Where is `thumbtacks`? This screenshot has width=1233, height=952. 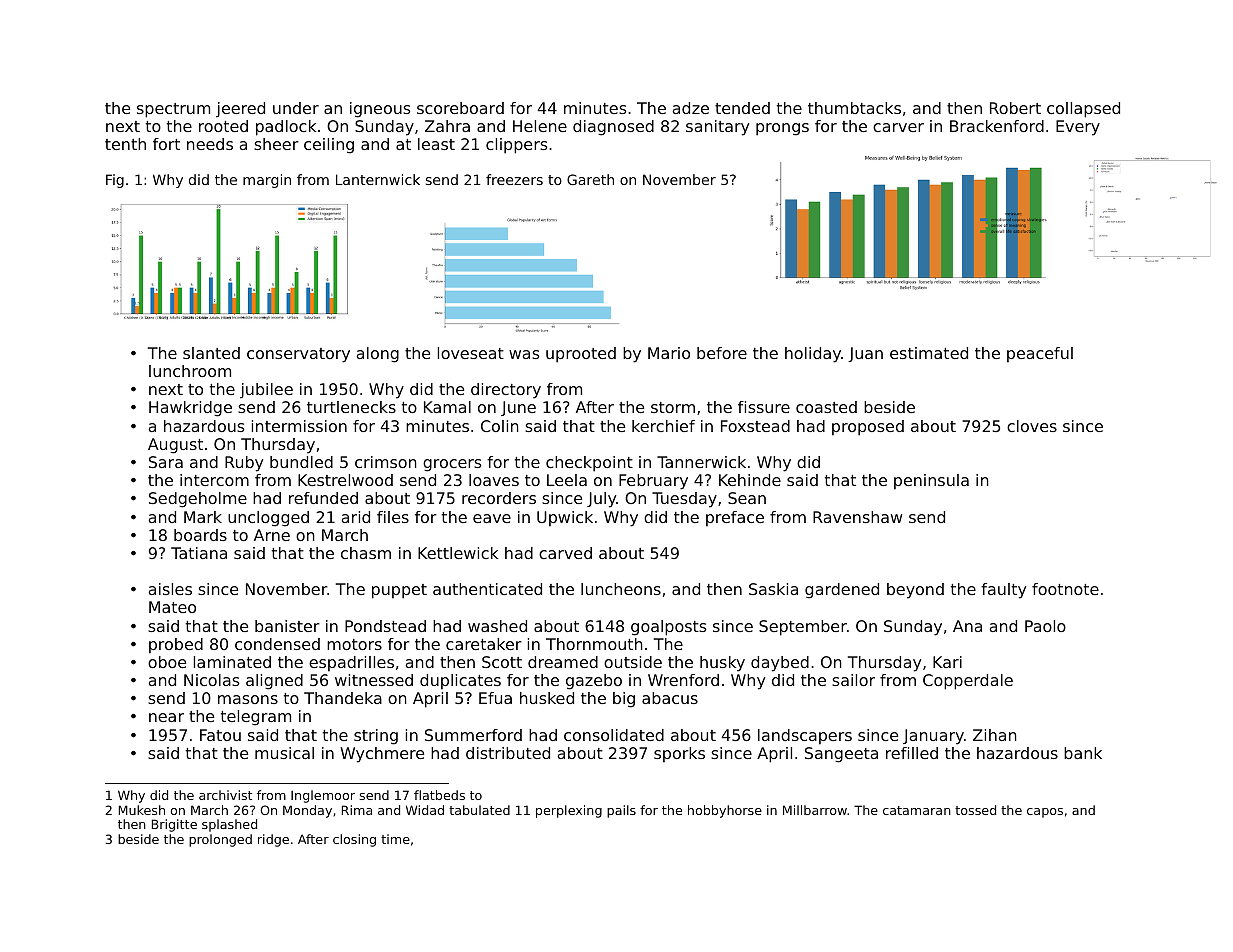 thumbtacks is located at coordinates (854, 108).
